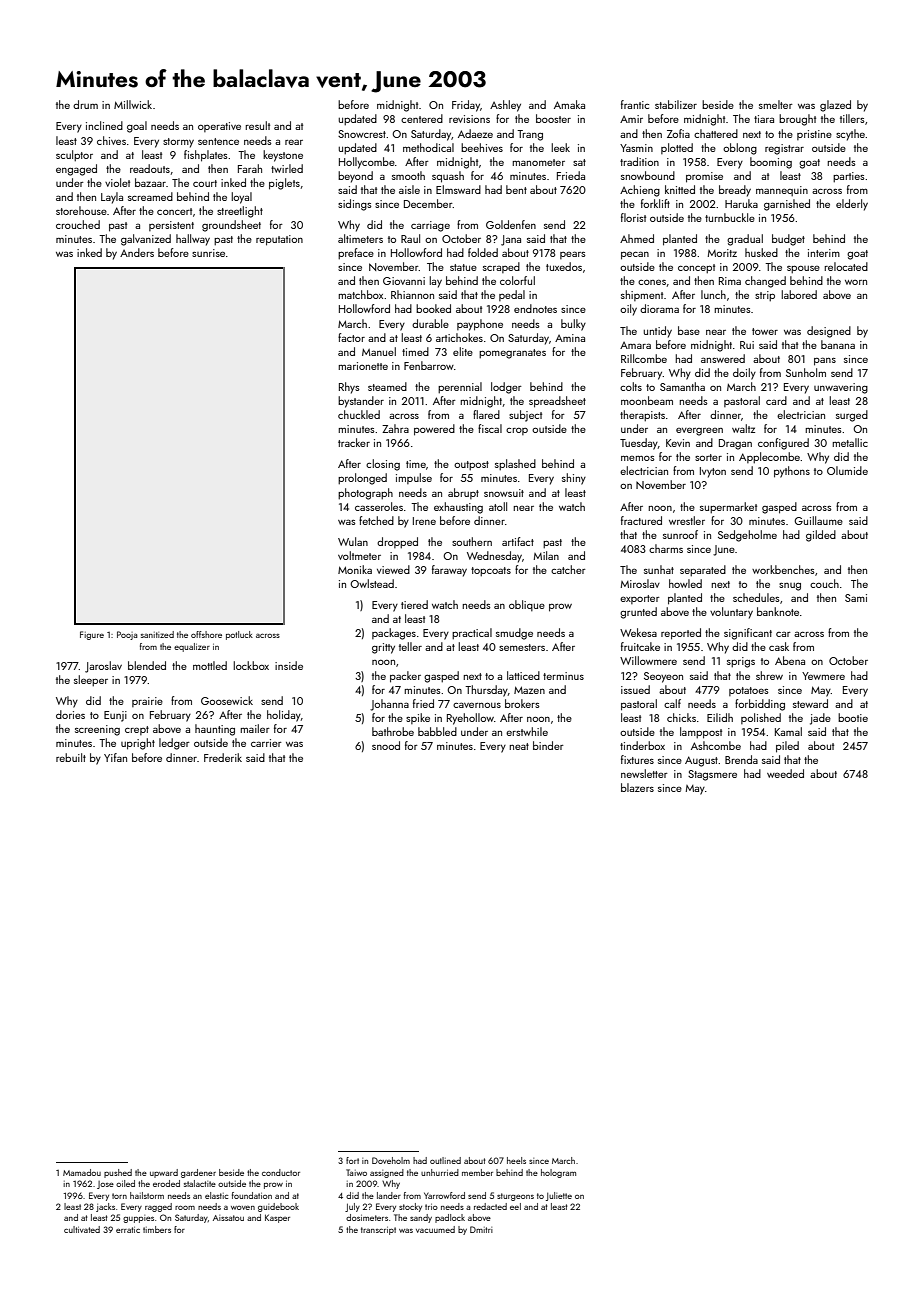  Describe the element at coordinates (856, 598) in the document. I see `Sami` at that location.
